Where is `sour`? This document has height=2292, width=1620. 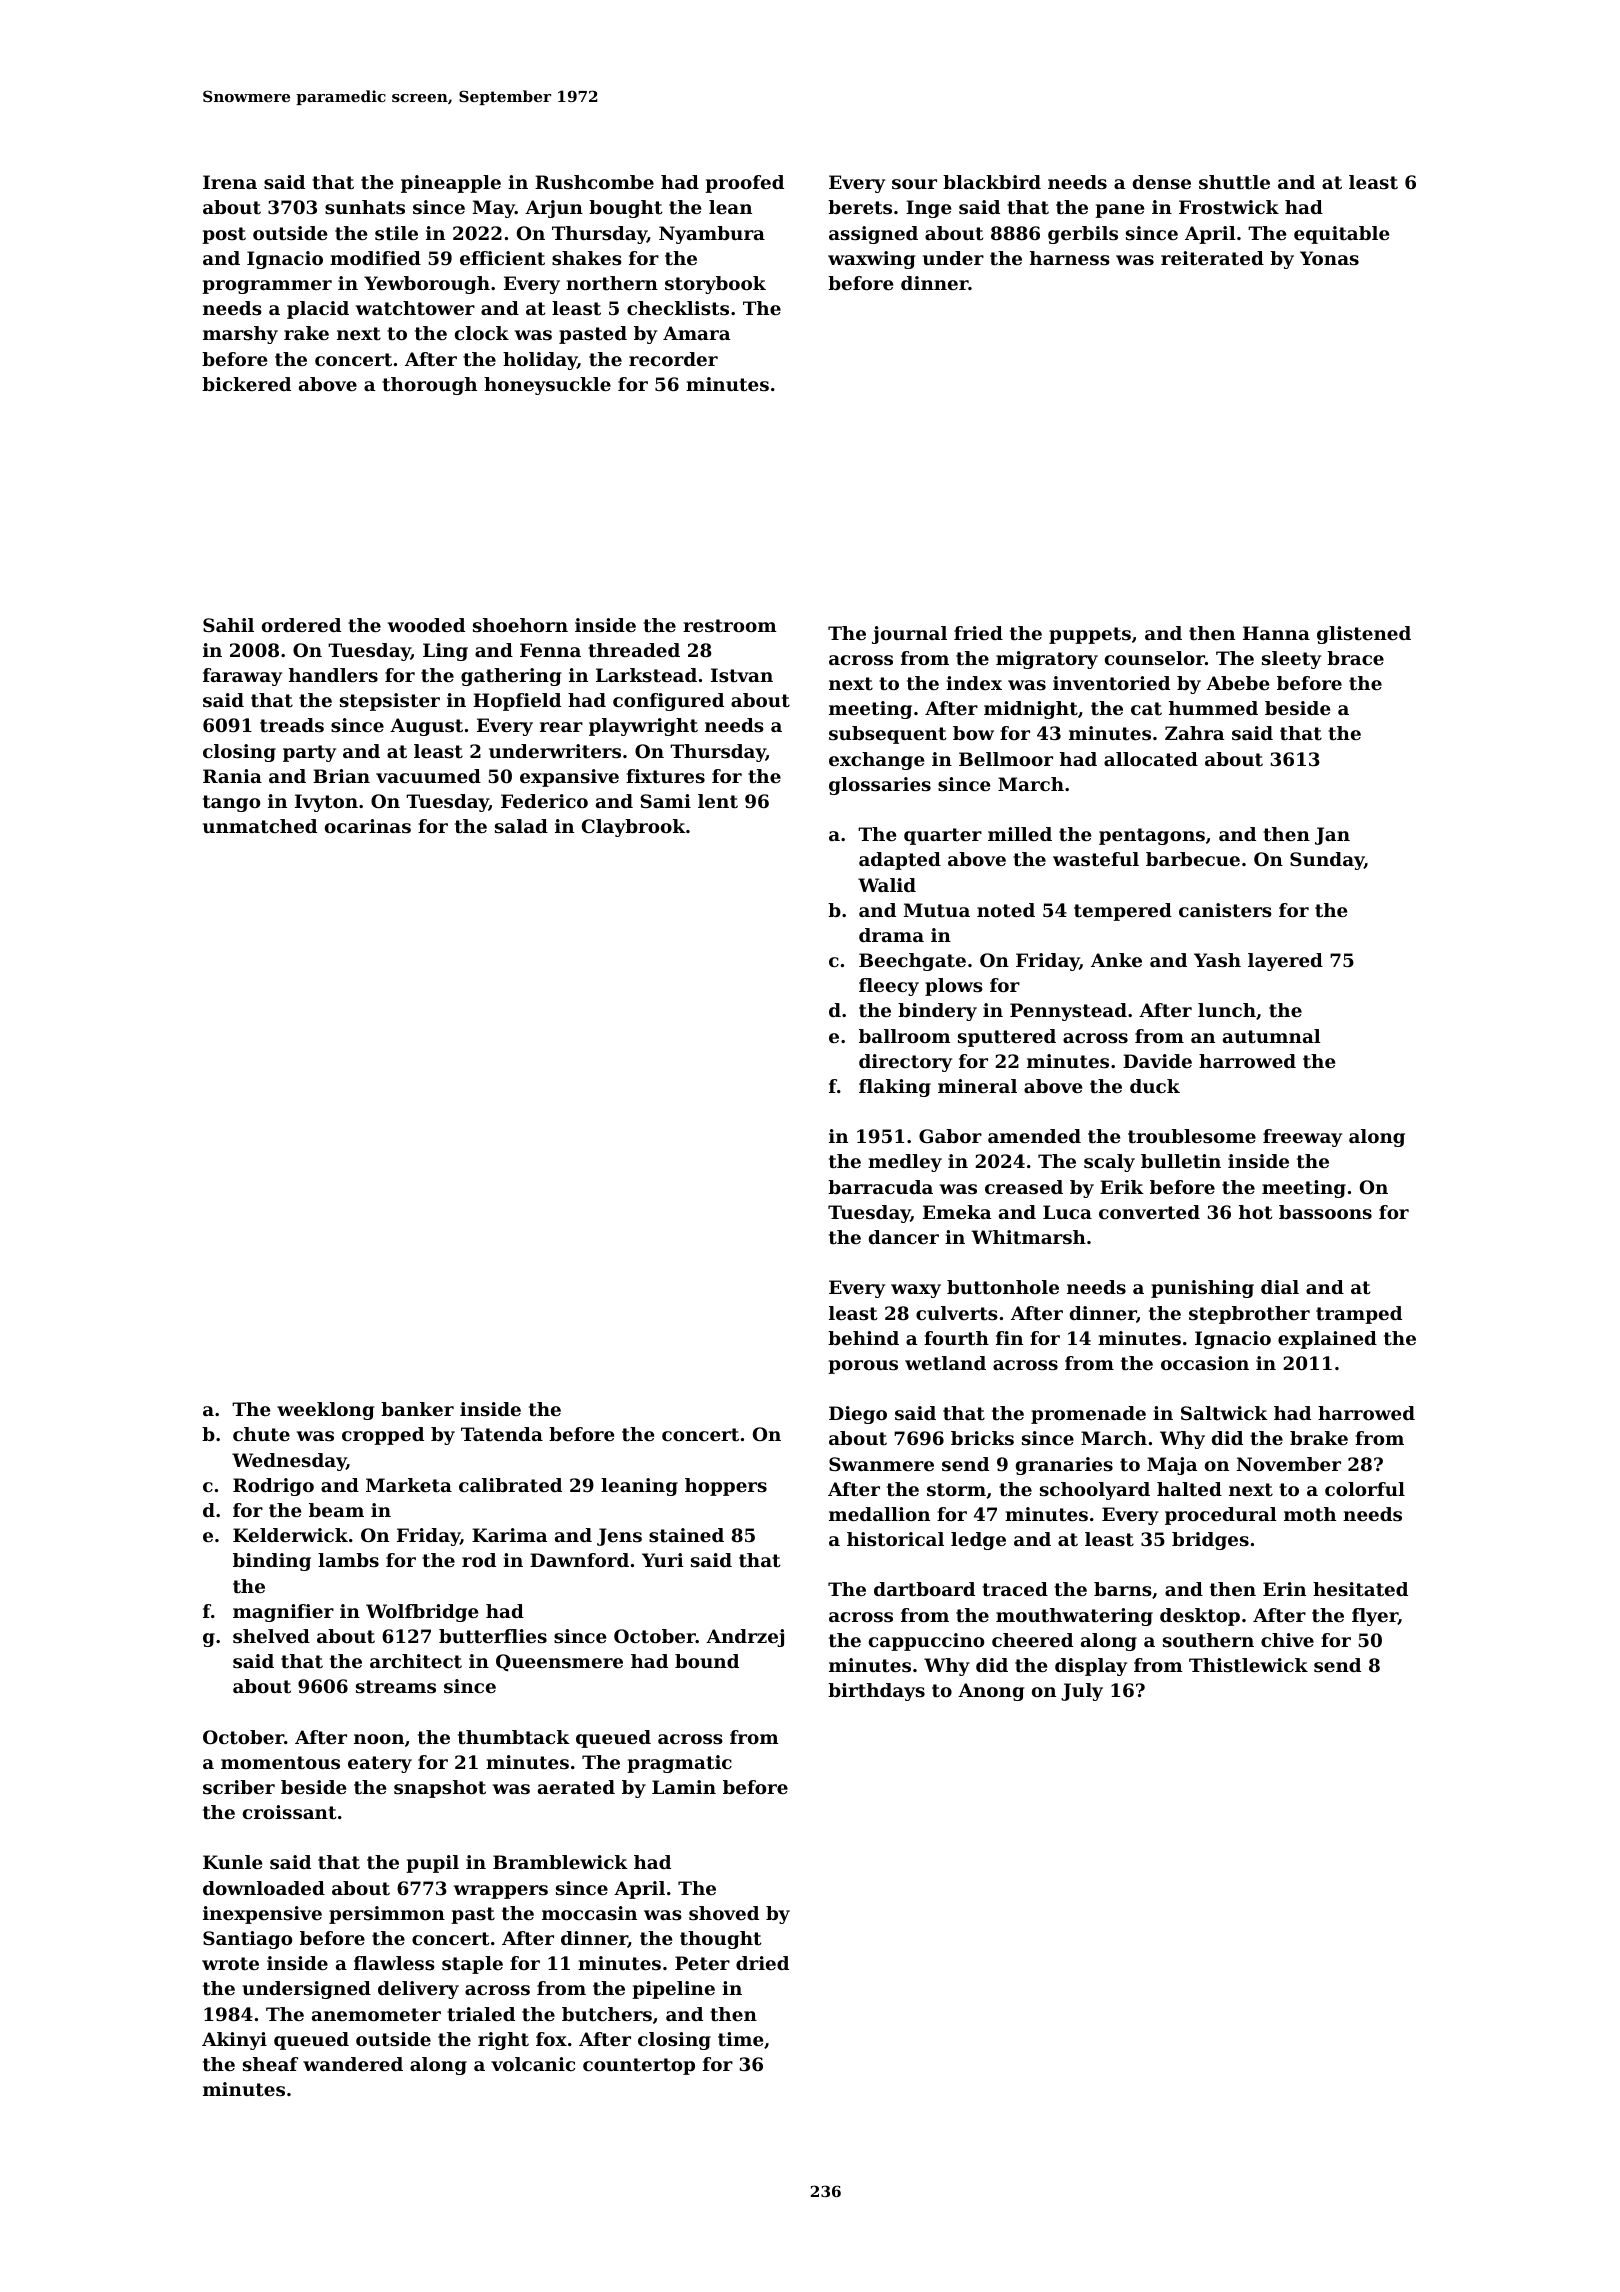 sour is located at coordinates (914, 184).
